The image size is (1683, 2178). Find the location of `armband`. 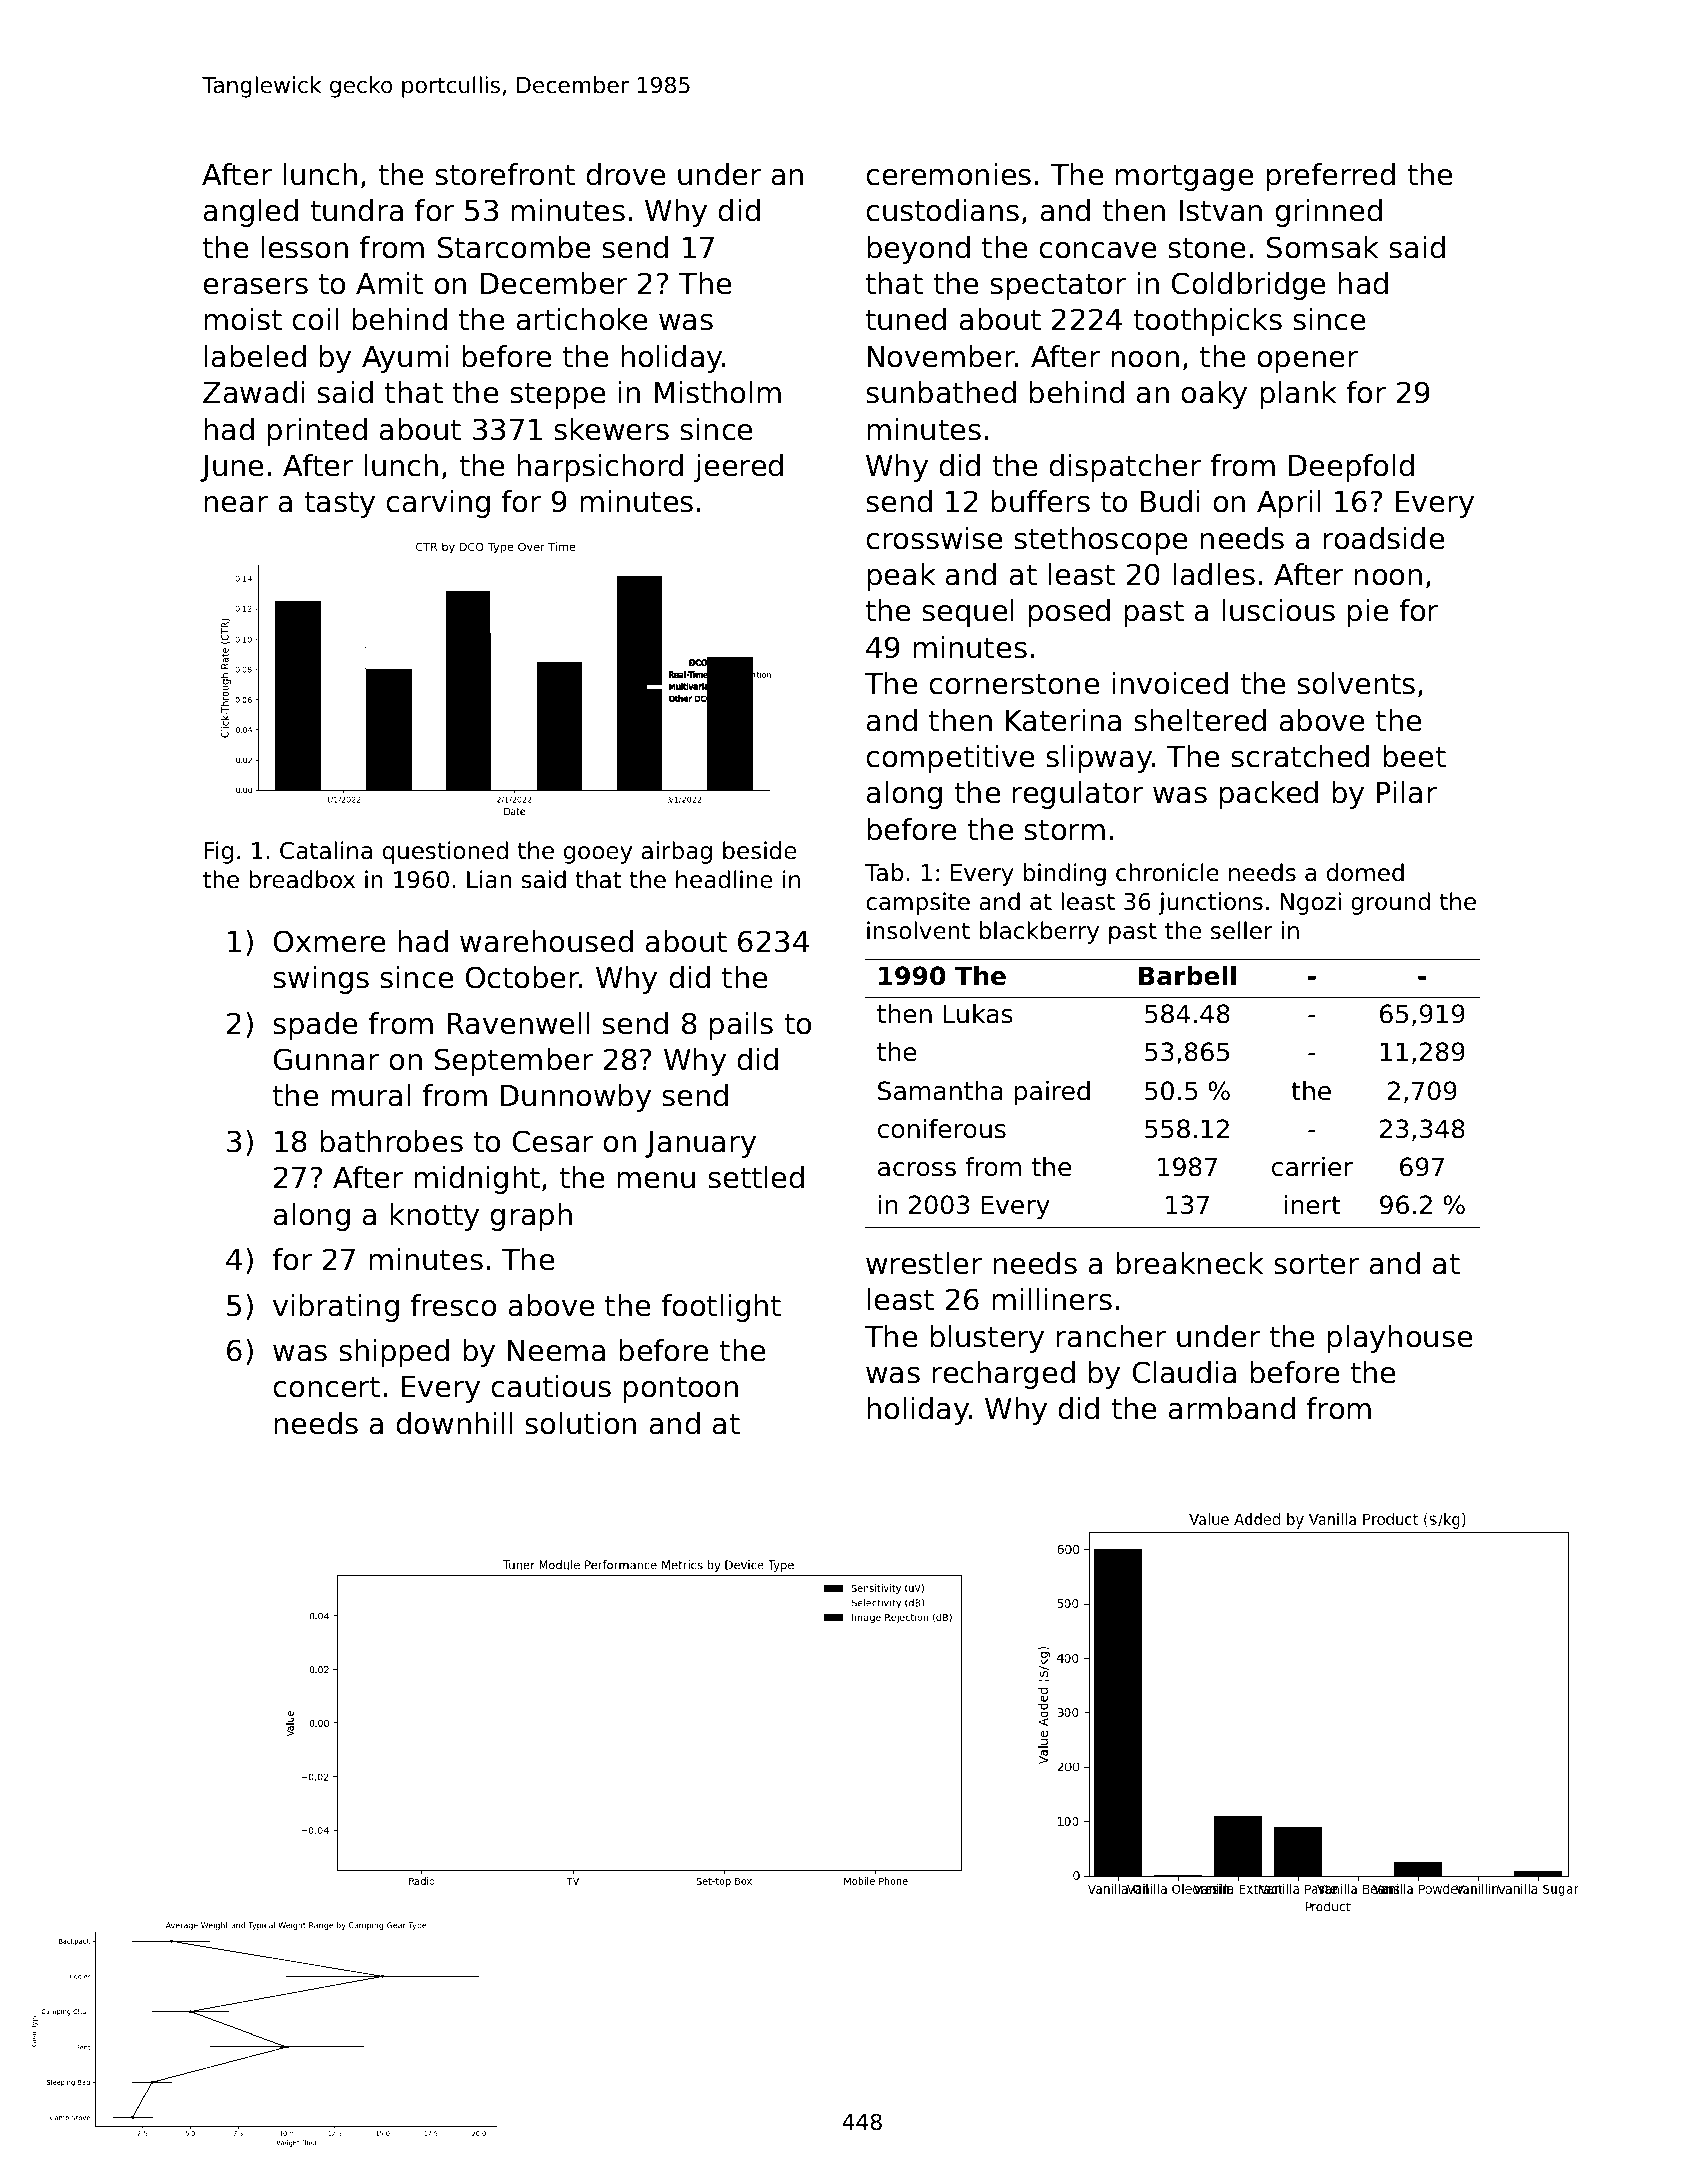

armband is located at coordinates (1232, 1408).
